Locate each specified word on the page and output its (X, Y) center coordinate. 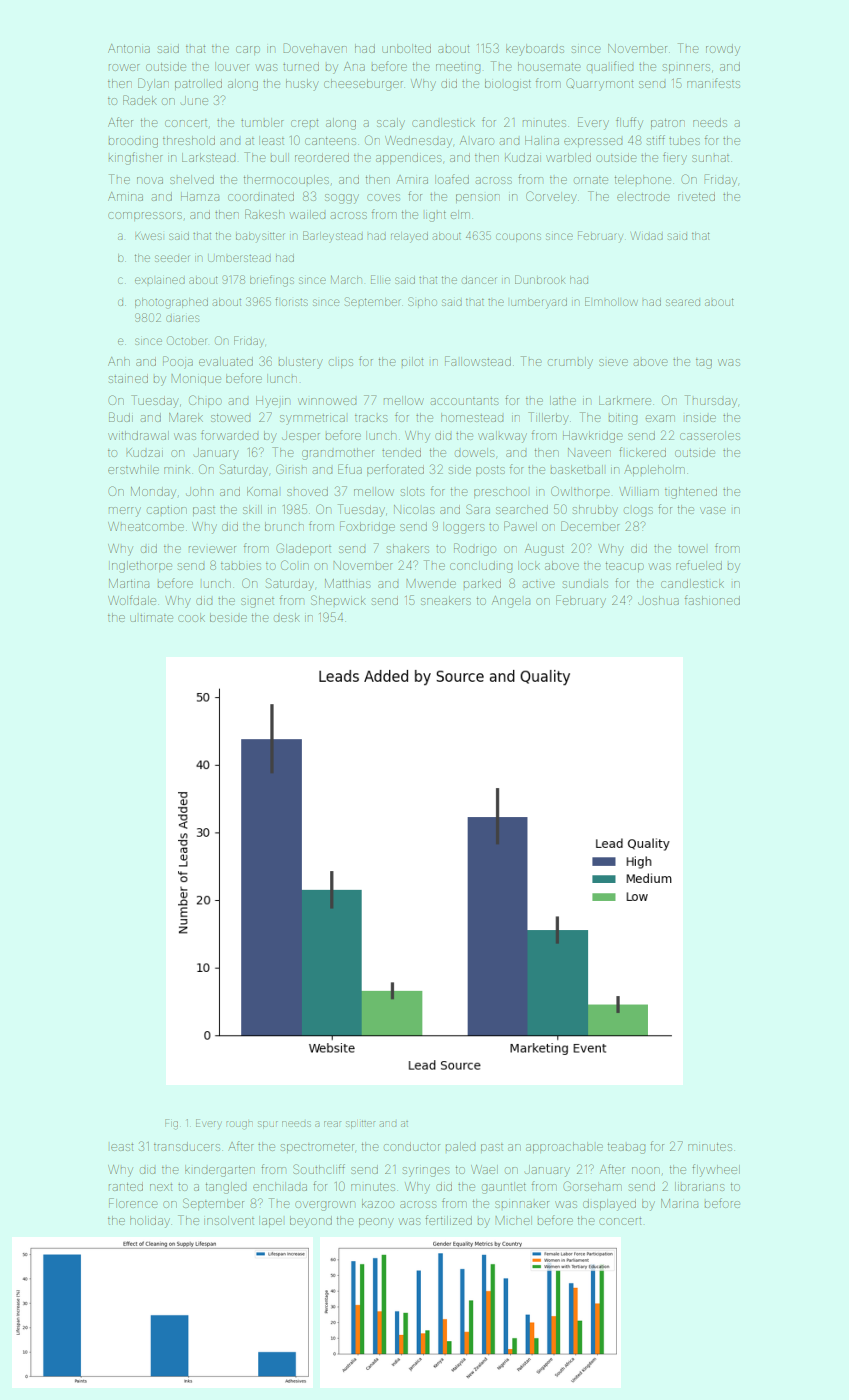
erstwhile (133, 469)
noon (646, 1170)
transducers (187, 1146)
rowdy (723, 50)
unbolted (406, 48)
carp (248, 50)
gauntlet (504, 1188)
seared (683, 302)
